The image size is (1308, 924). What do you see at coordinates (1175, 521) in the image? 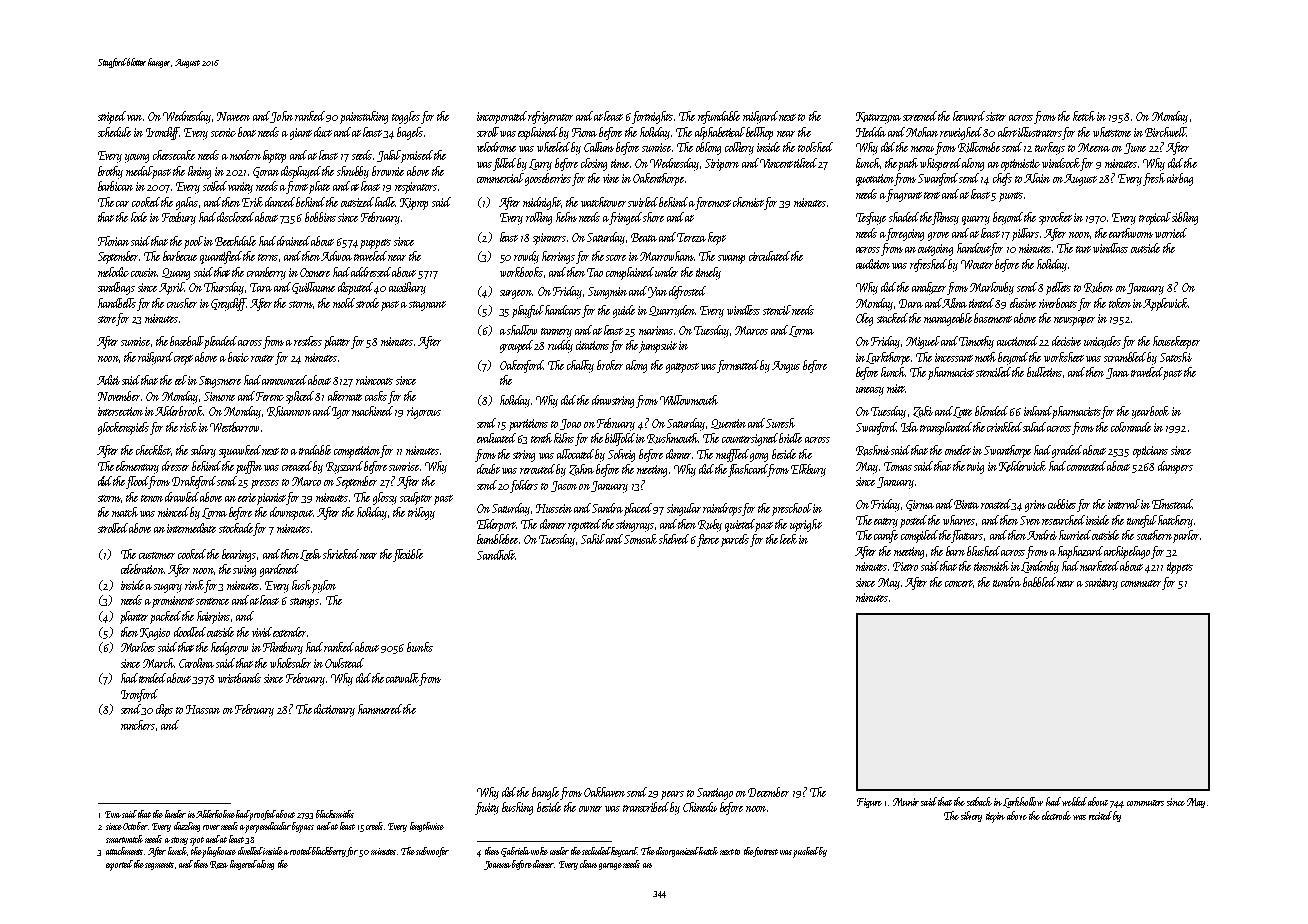
I see `hatchery` at bounding box center [1175, 521].
